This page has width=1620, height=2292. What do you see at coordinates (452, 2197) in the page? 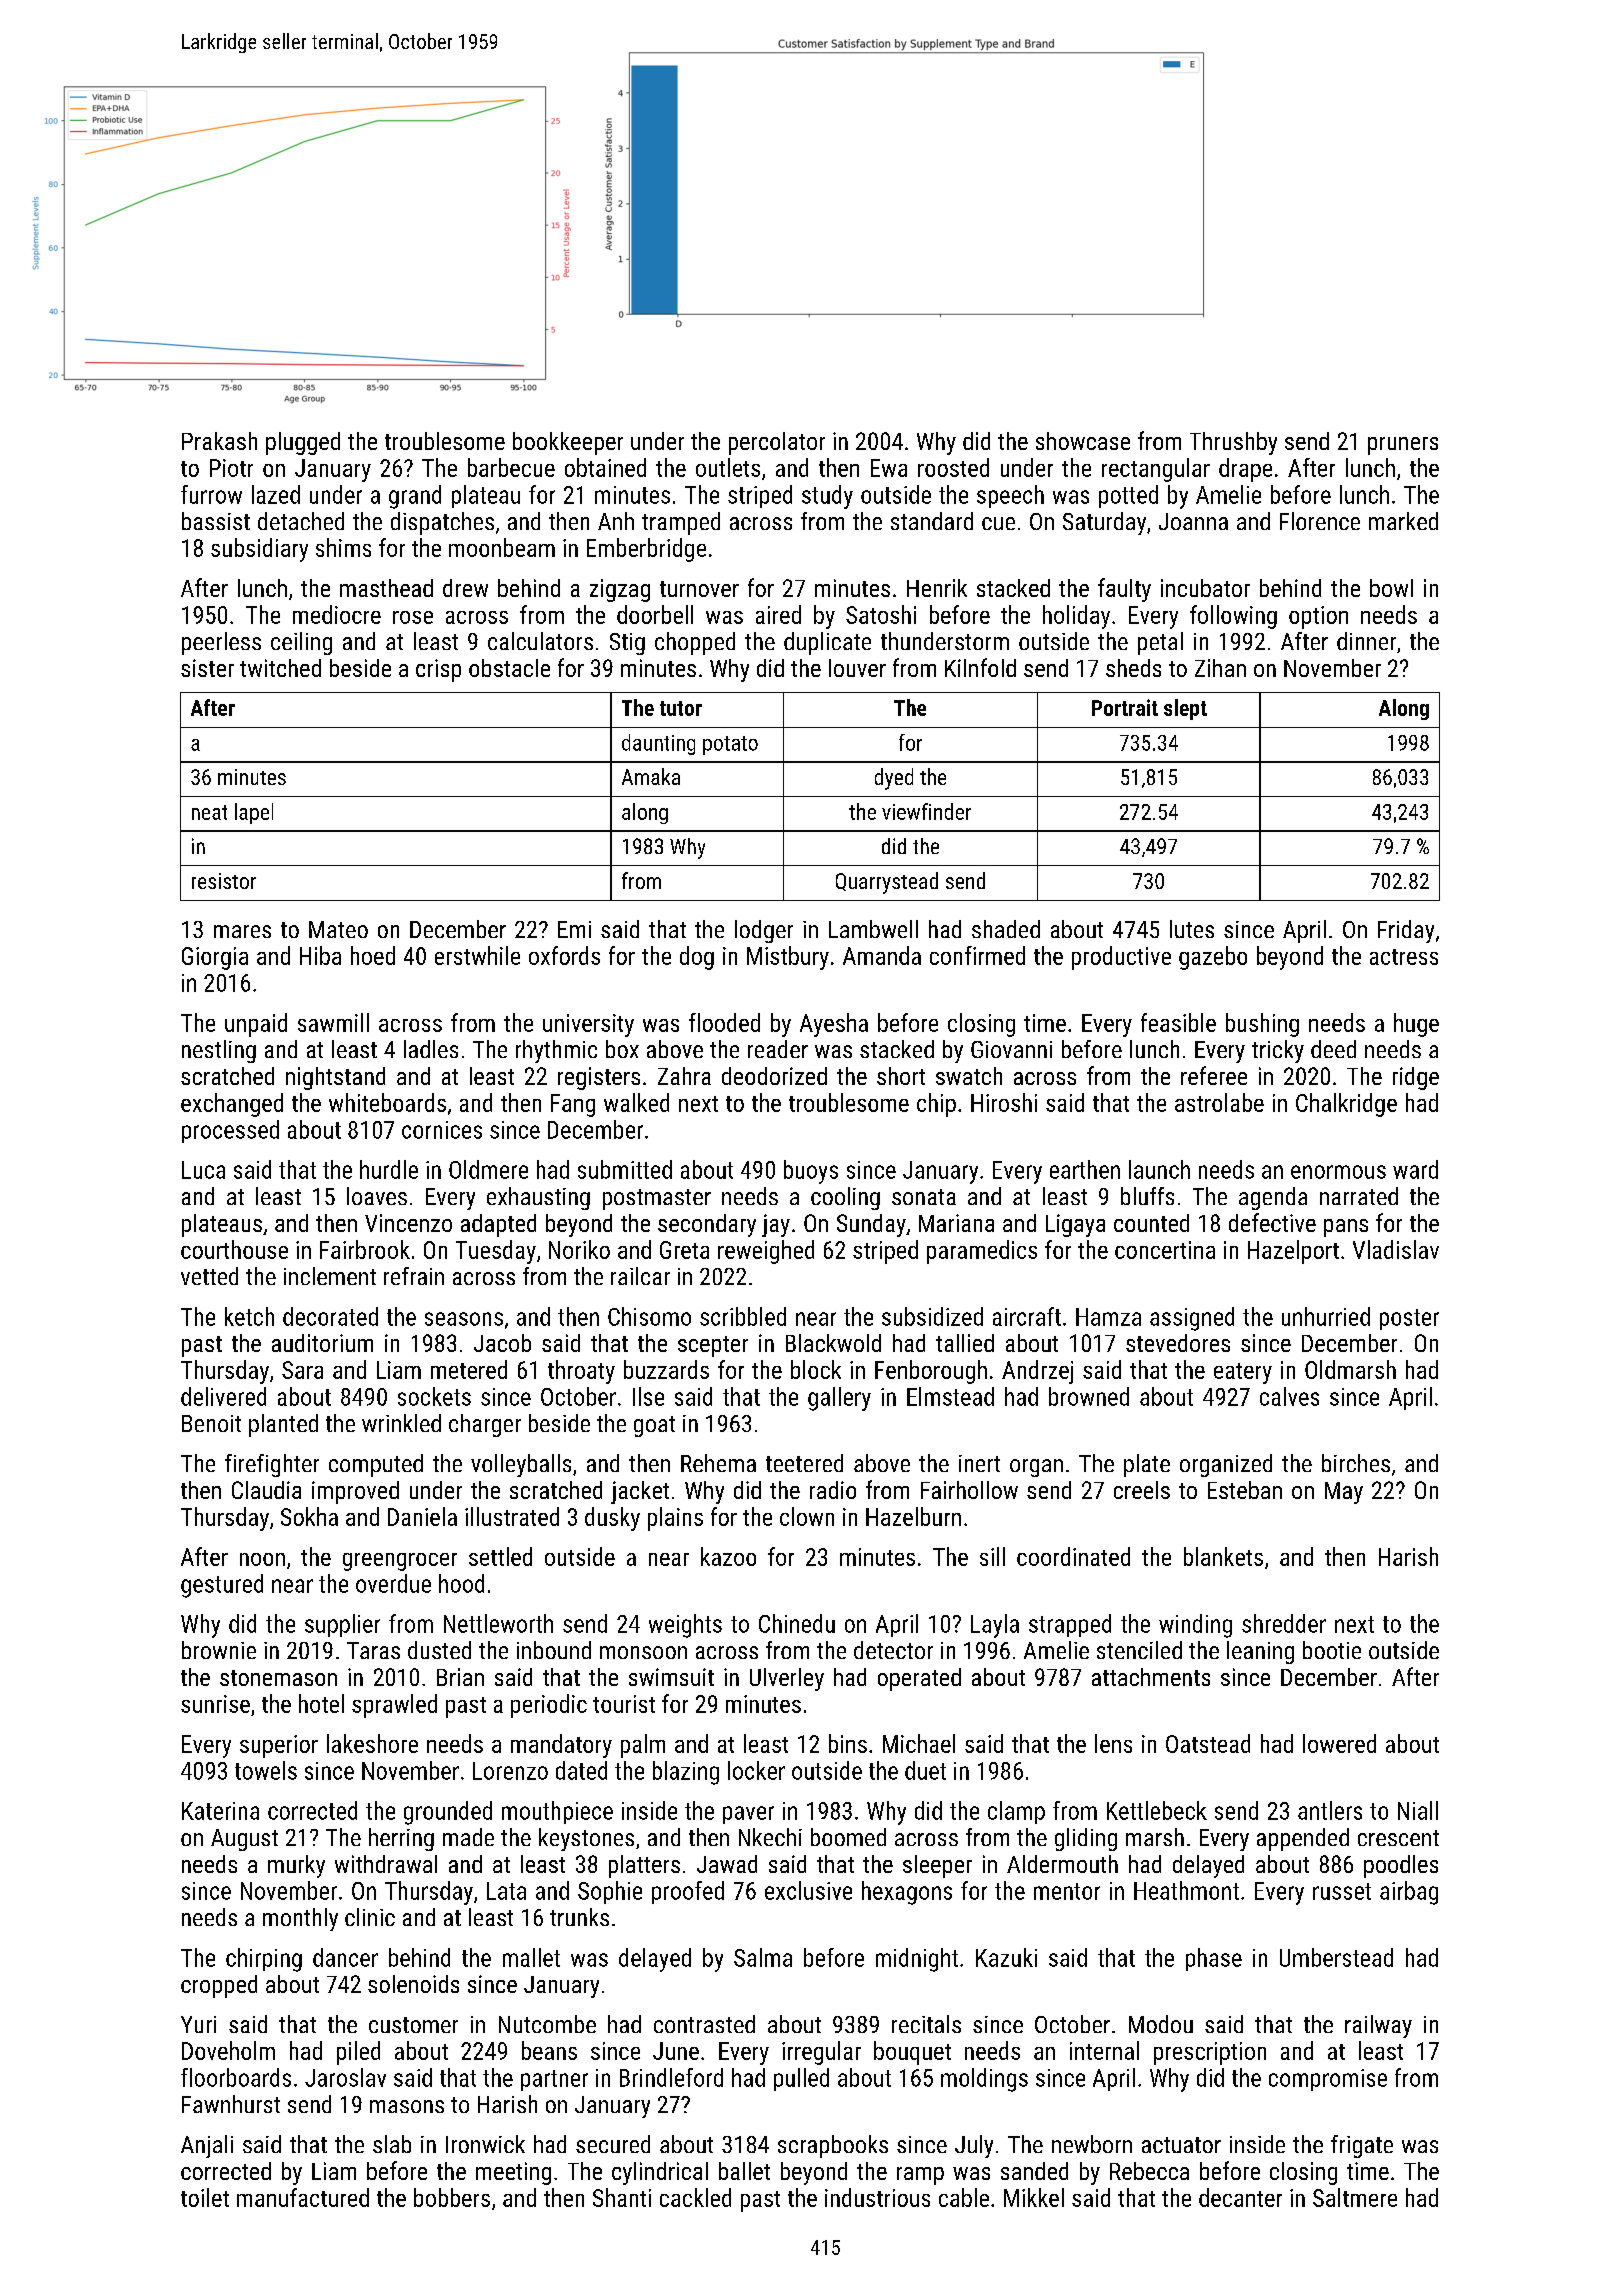
I see `bobbers` at bounding box center [452, 2197].
